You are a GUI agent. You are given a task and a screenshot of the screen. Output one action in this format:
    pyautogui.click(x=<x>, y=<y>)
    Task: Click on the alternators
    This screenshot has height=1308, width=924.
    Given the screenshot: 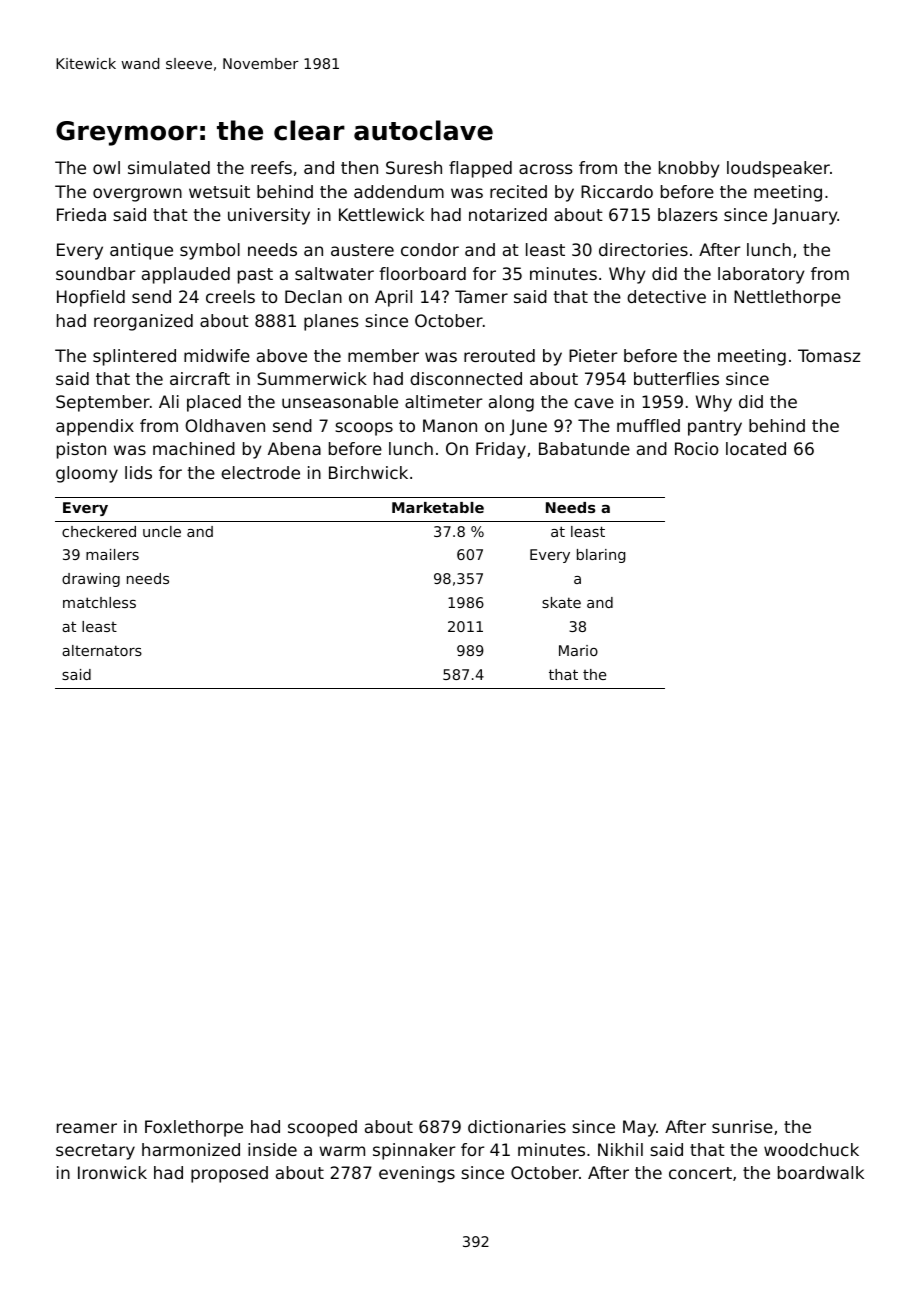 What is the action you would take?
    pyautogui.click(x=102, y=650)
